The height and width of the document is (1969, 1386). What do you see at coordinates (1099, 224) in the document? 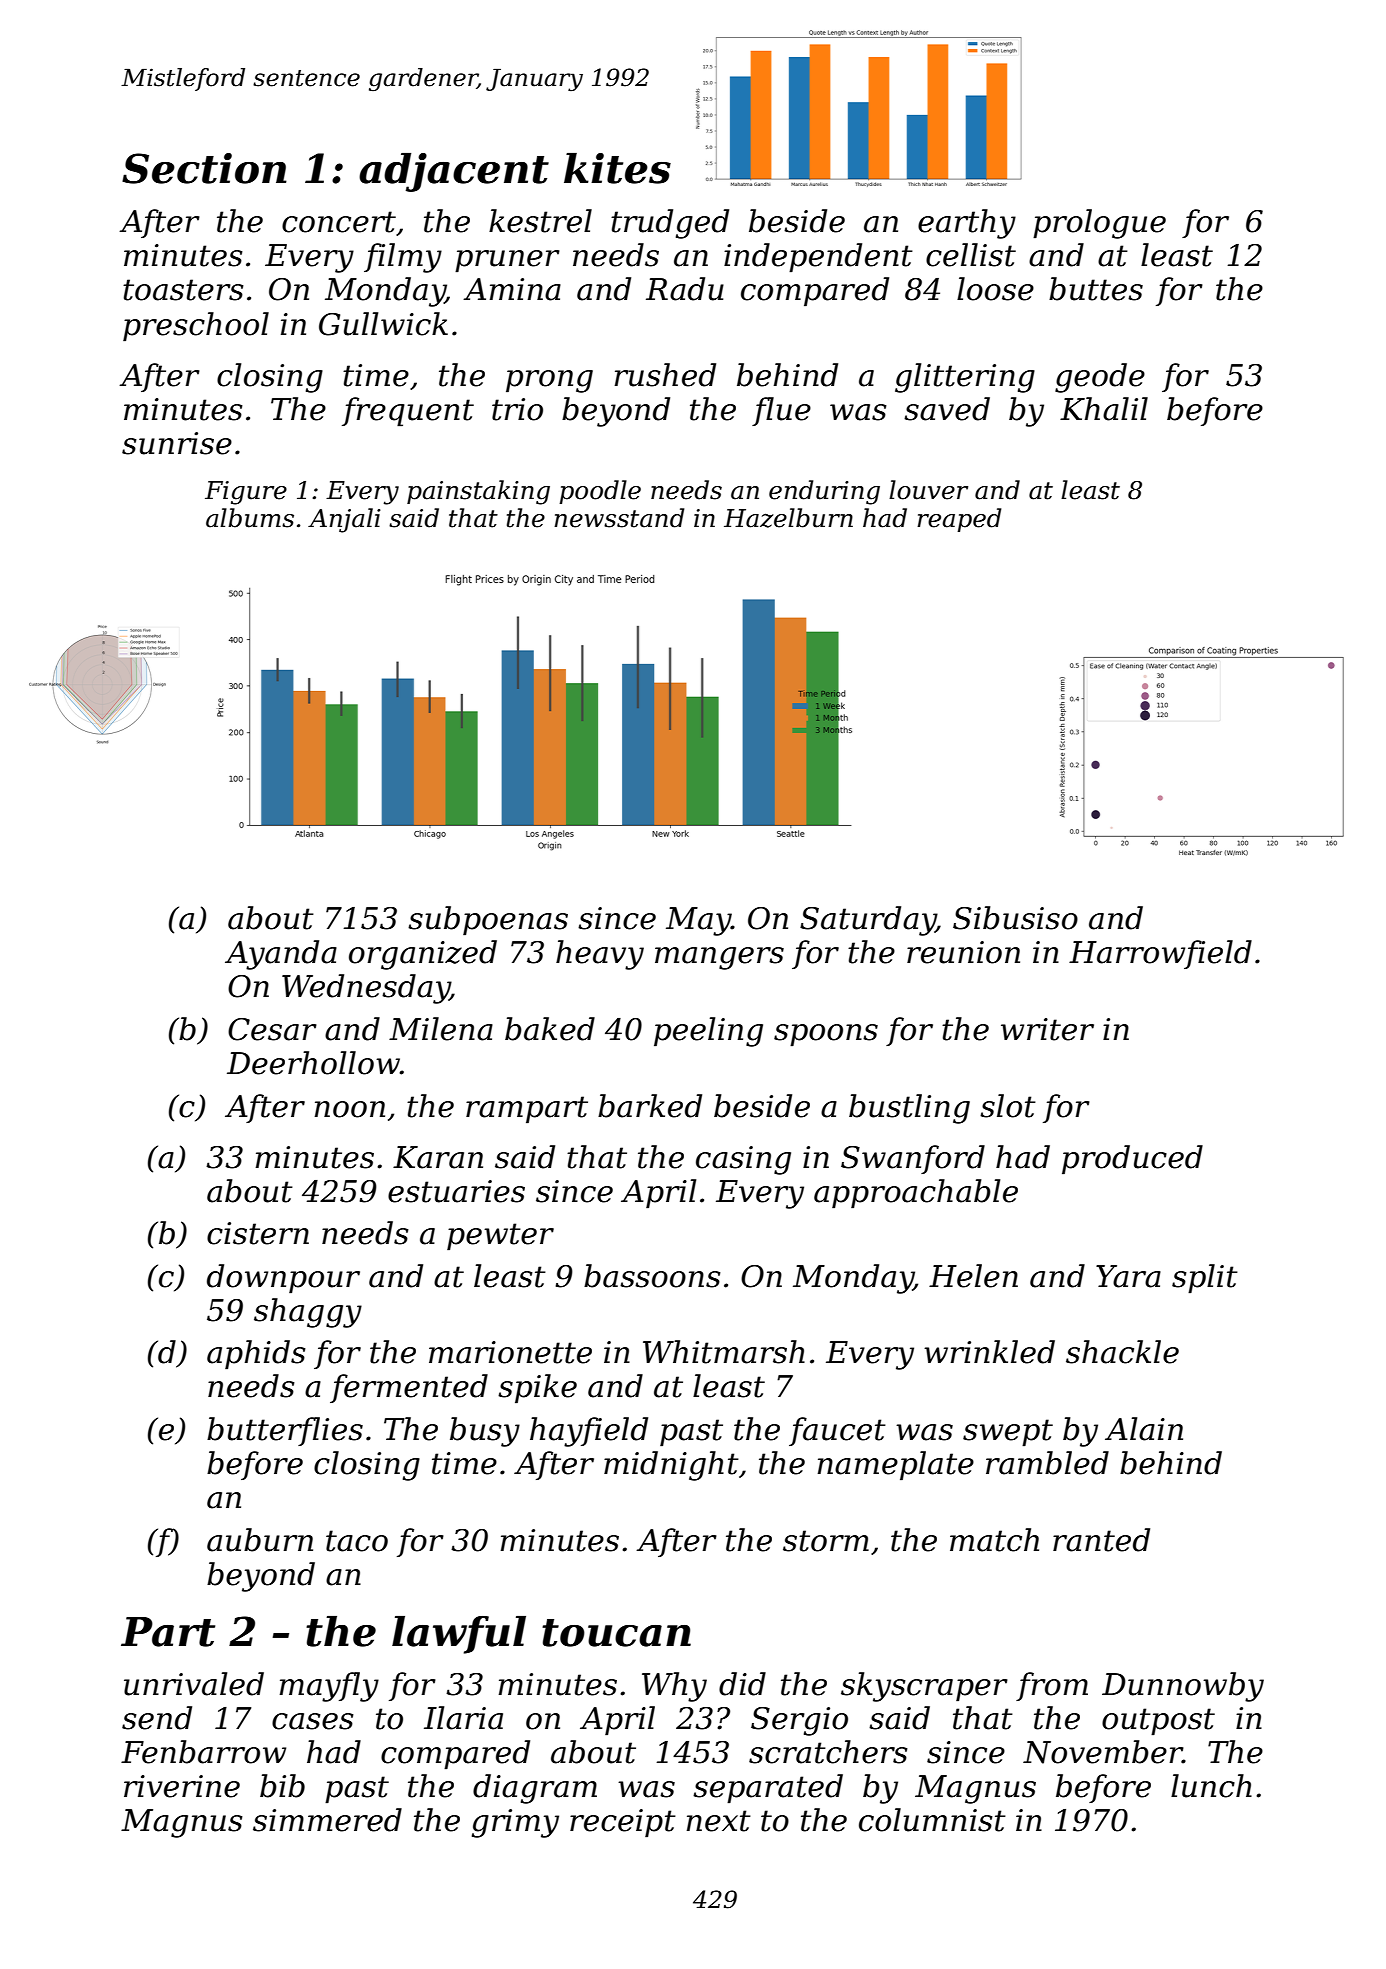
I see `prologue` at bounding box center [1099, 224].
